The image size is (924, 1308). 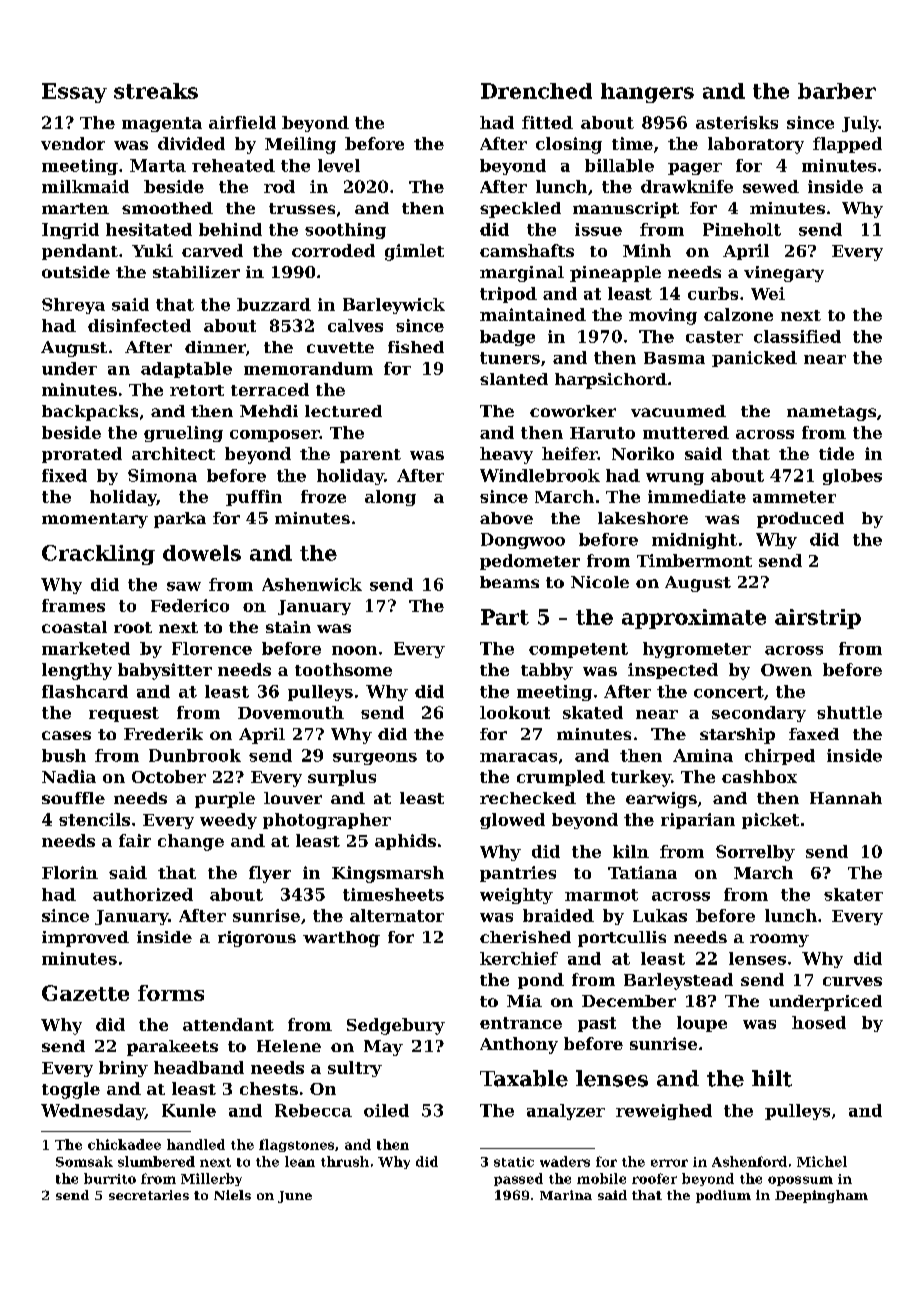 What do you see at coordinates (837, 91) in the screenshot?
I see `barber` at bounding box center [837, 91].
